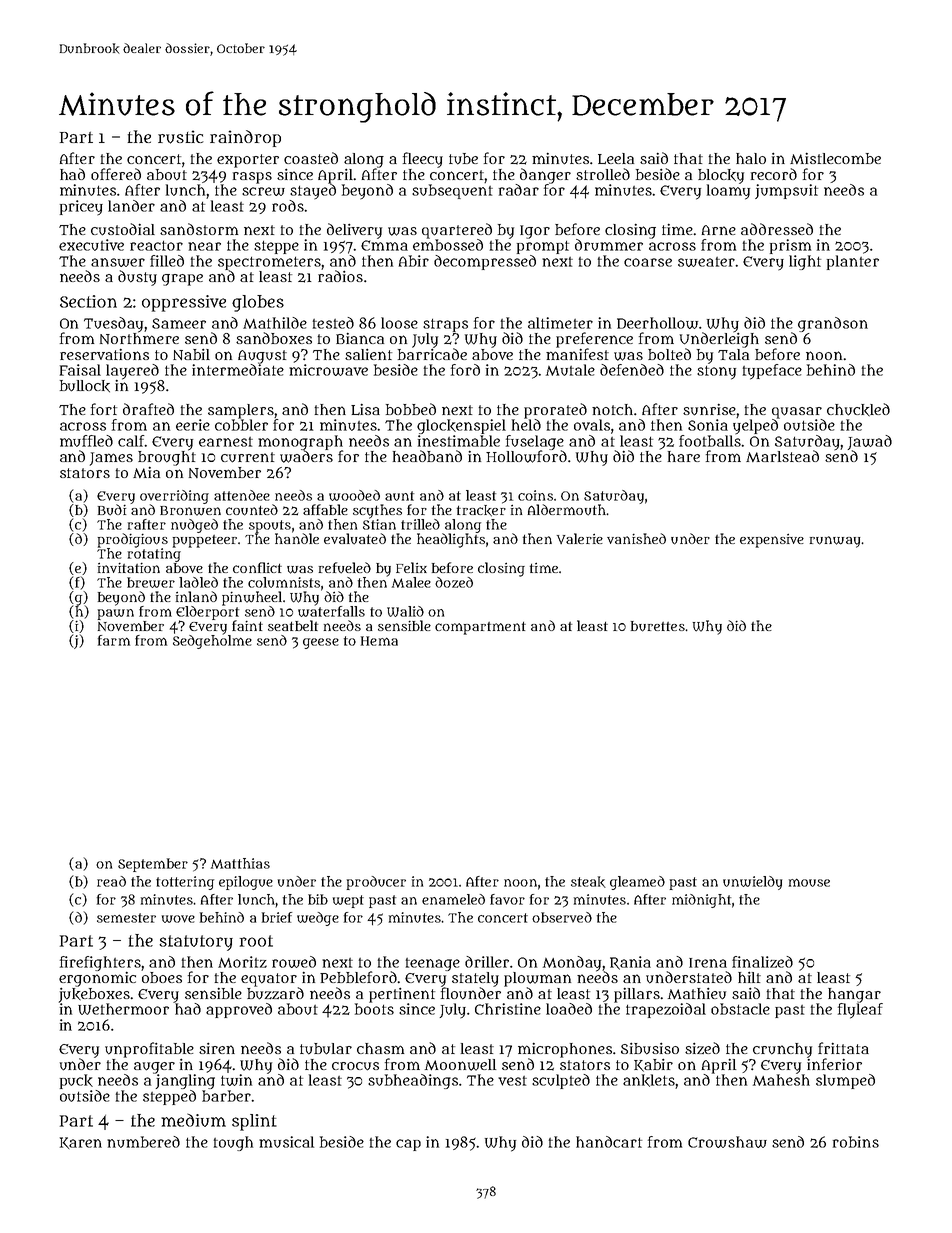 This screenshot has width=952, height=1233. Describe the element at coordinates (355, 539) in the screenshot. I see `evaluated` at that location.
